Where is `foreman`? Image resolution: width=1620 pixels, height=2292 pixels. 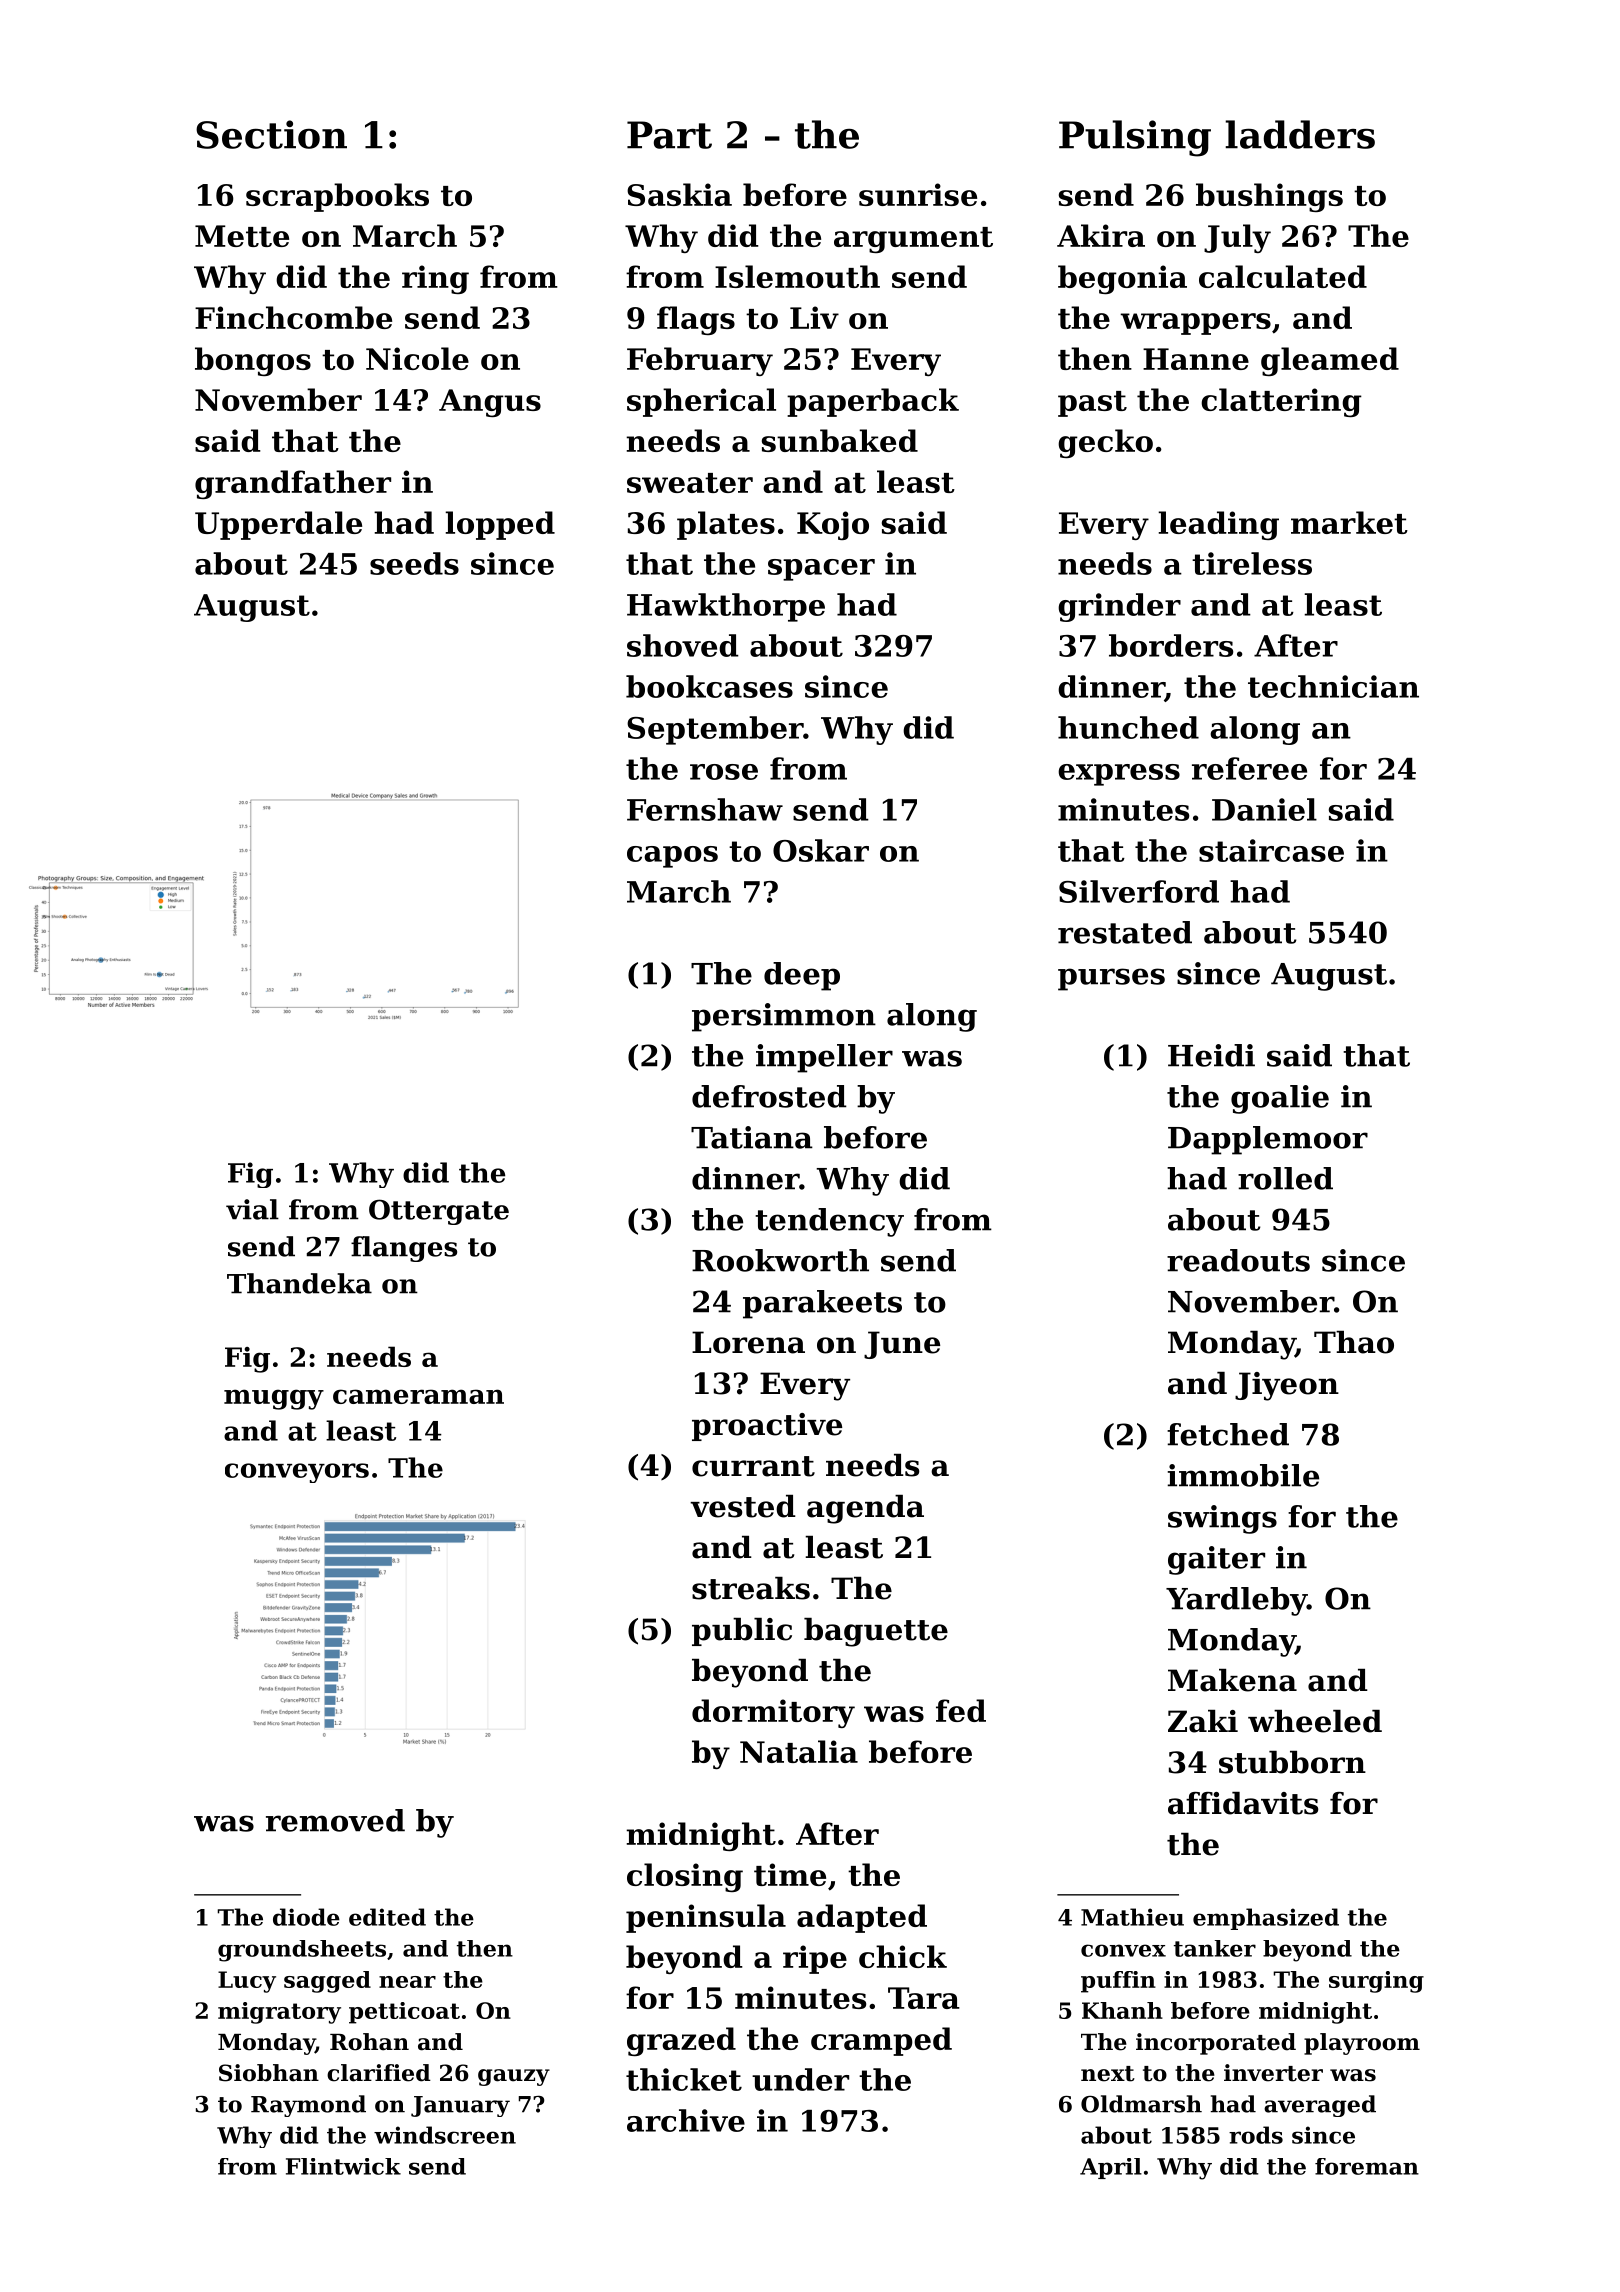 foreman is located at coordinates (1367, 2166).
